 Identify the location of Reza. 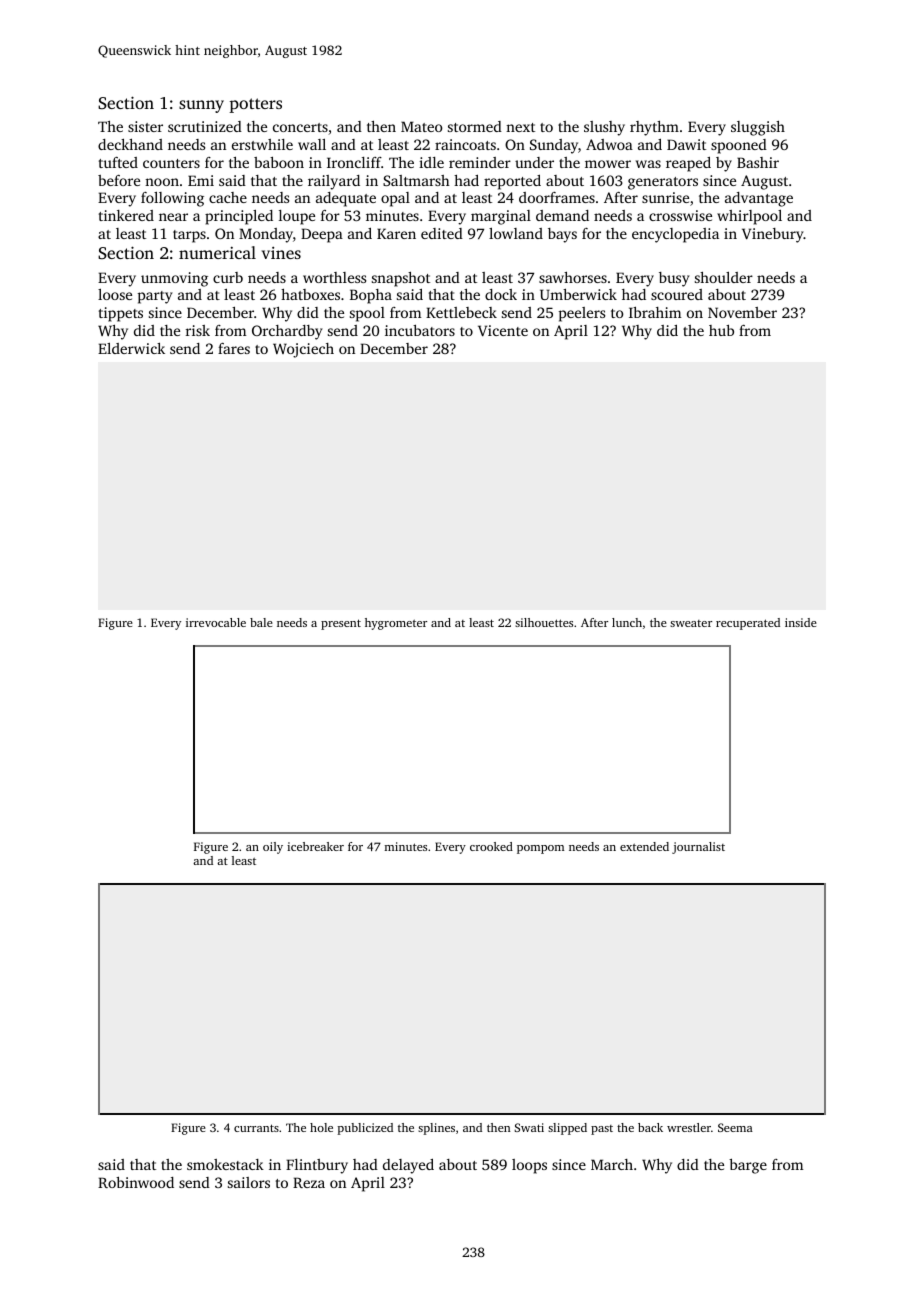
(309, 1182).
